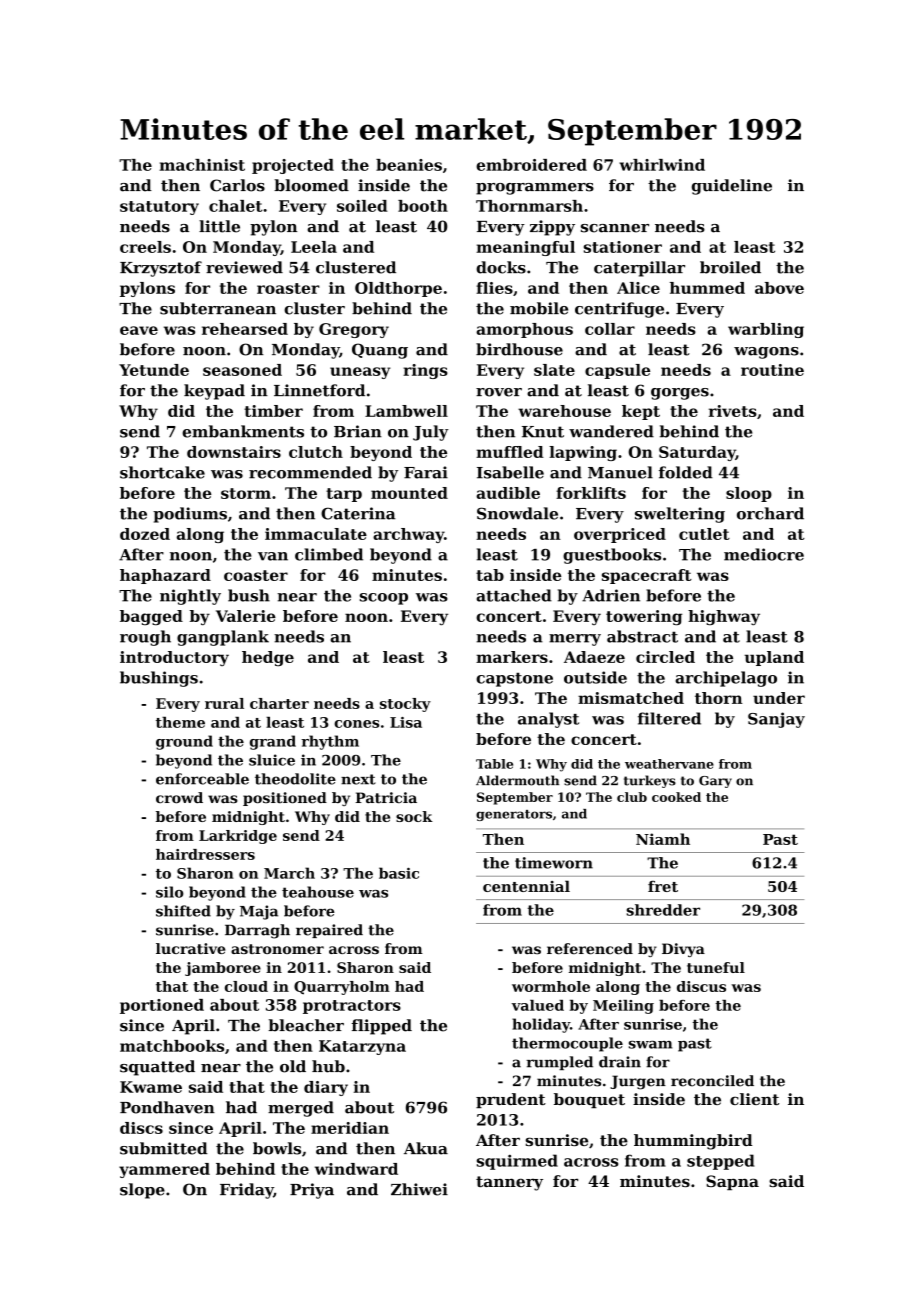 The width and height of the page is (924, 1308). What do you see at coordinates (406, 722) in the page?
I see `Lisa` at bounding box center [406, 722].
